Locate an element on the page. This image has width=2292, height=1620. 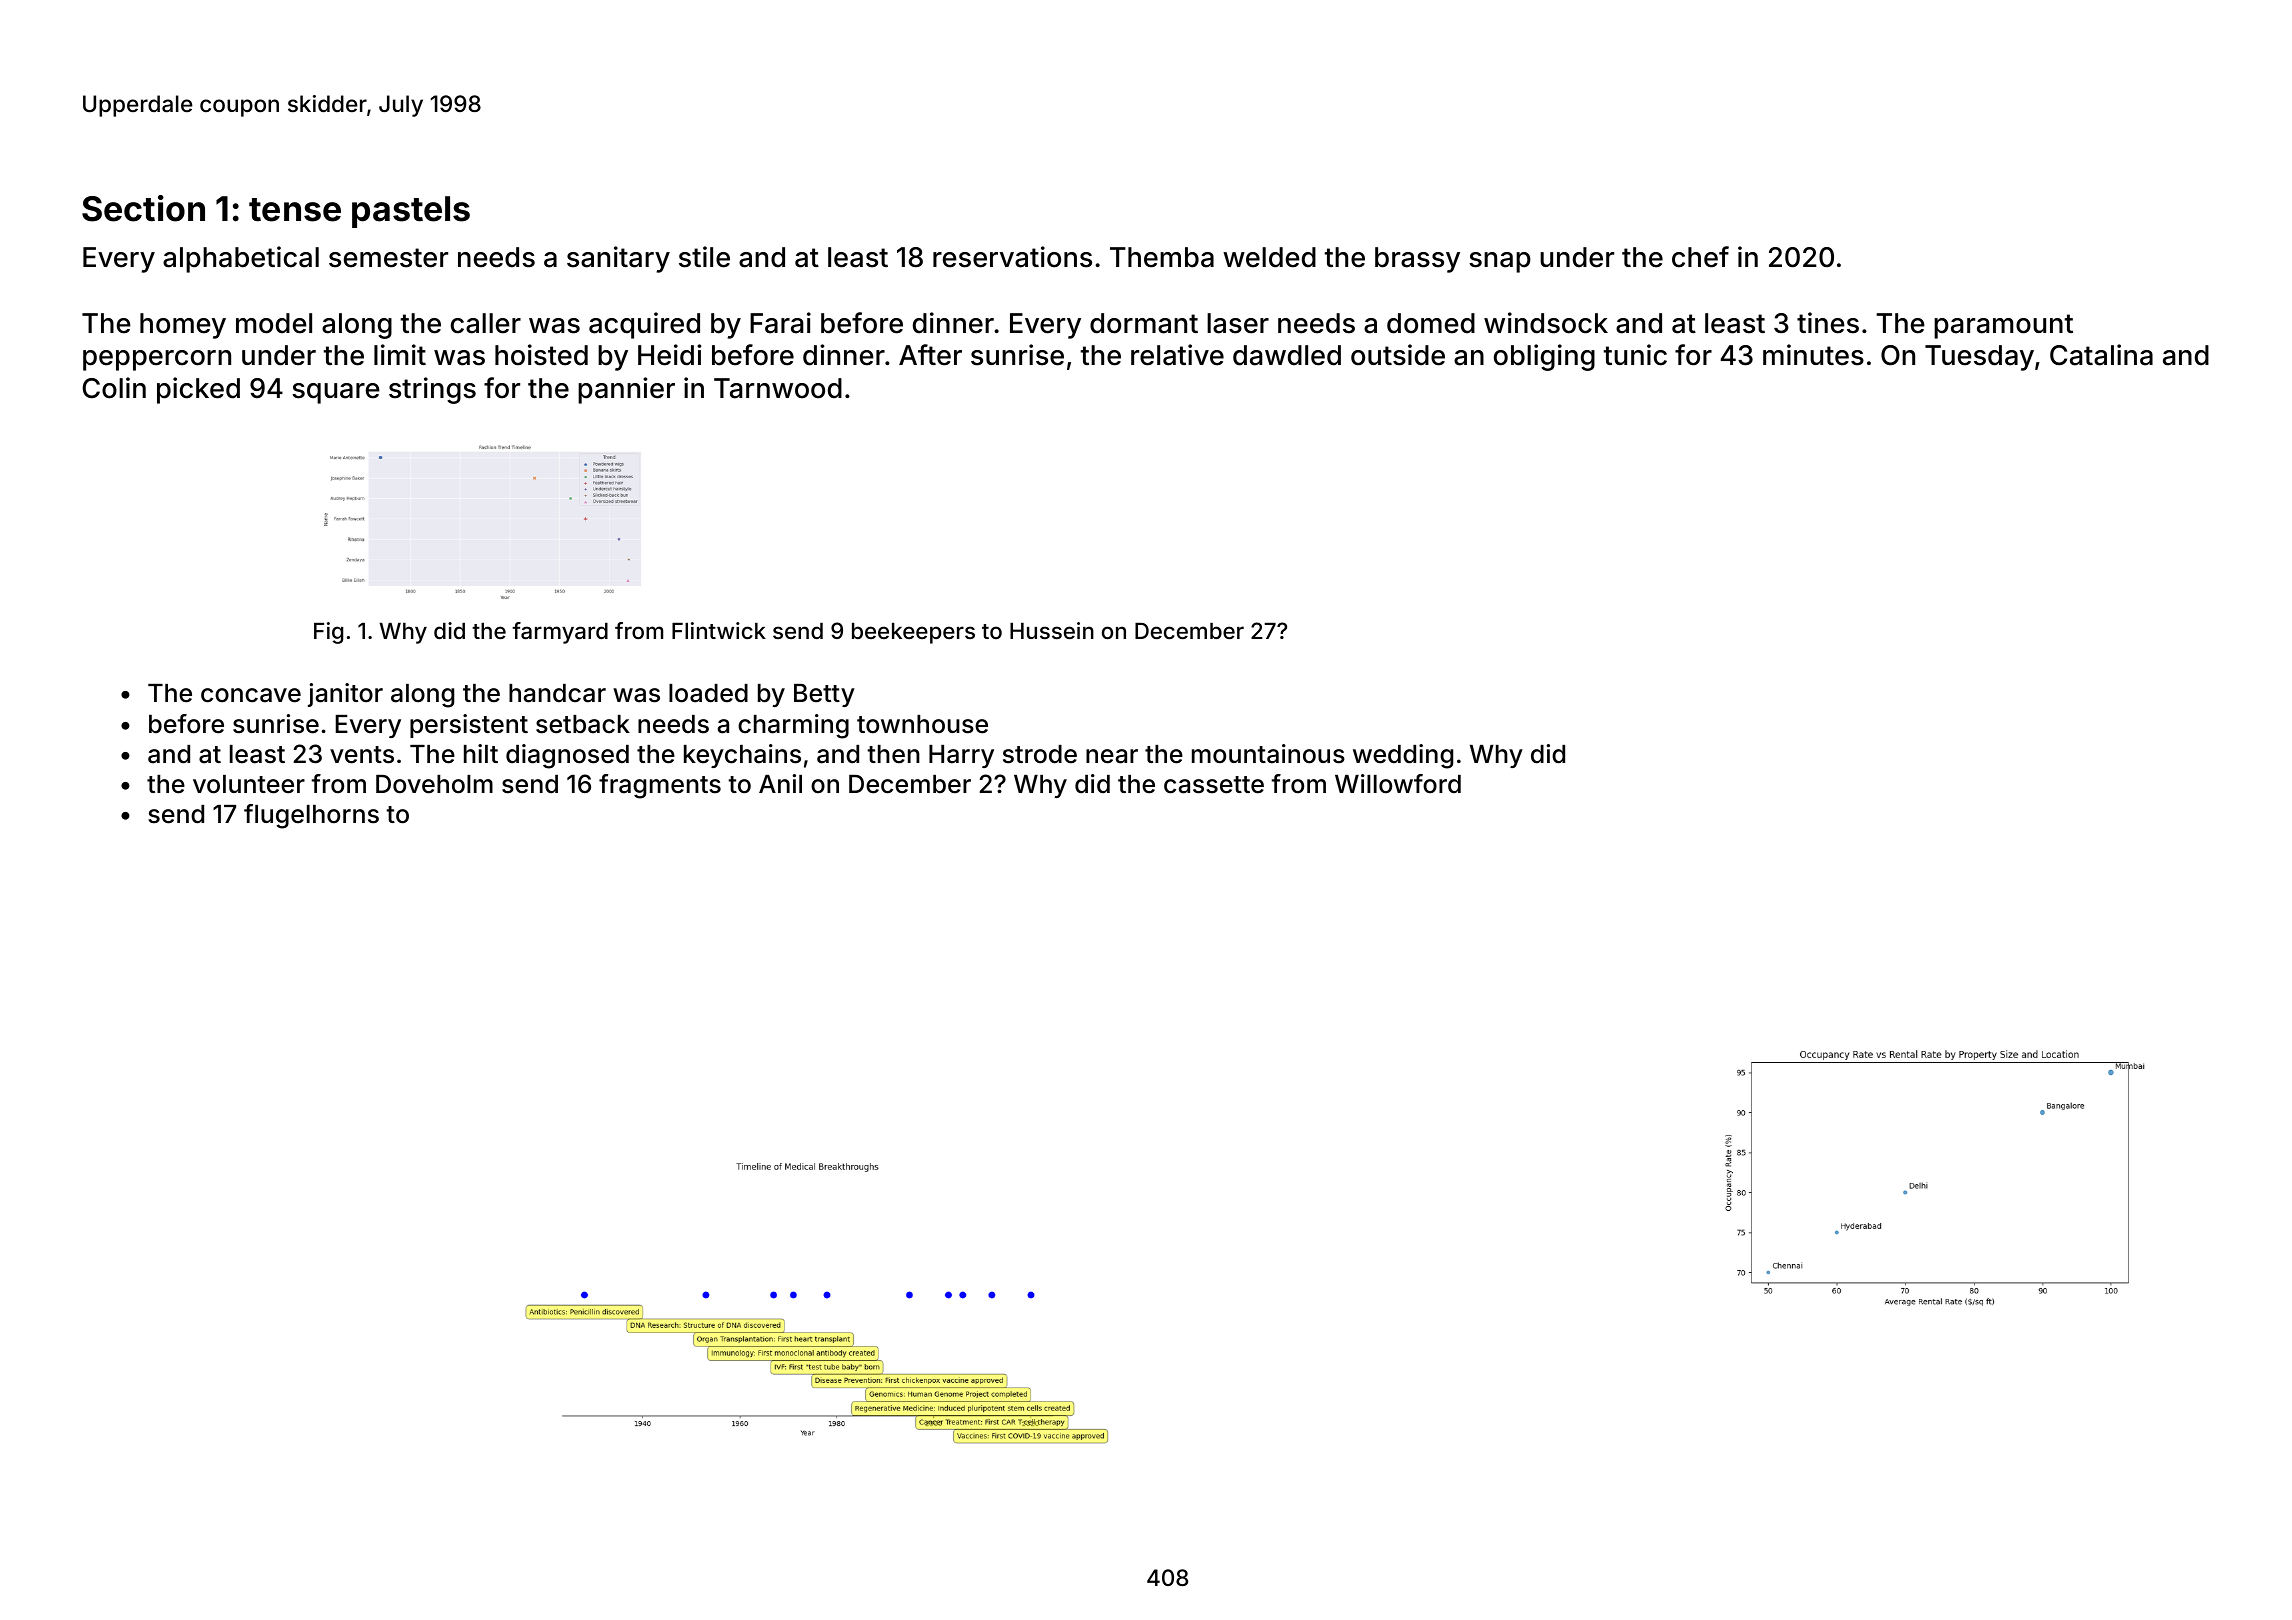
pannier is located at coordinates (626, 390).
